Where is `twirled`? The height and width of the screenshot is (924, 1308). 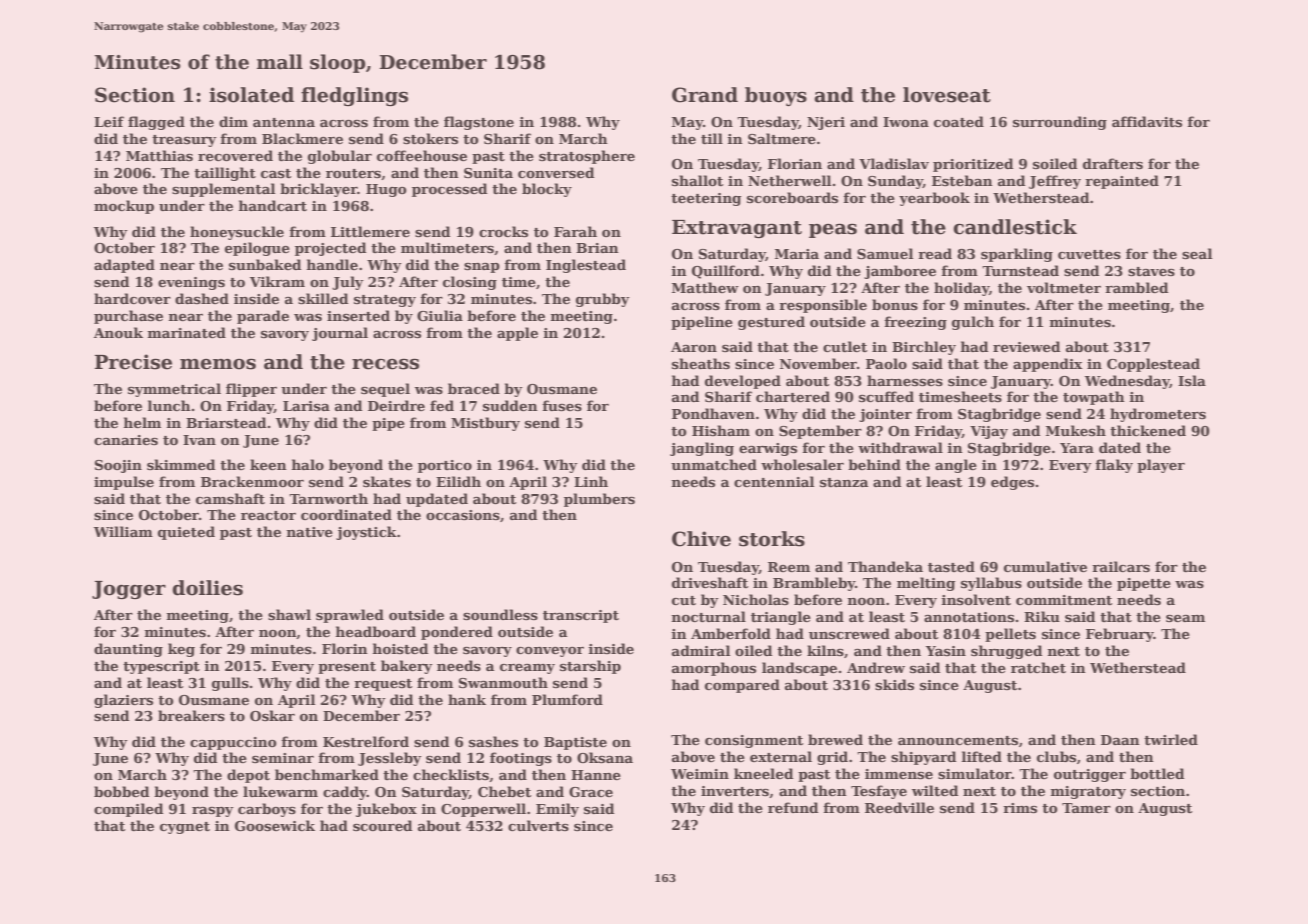 twirled is located at coordinates (1171, 739).
